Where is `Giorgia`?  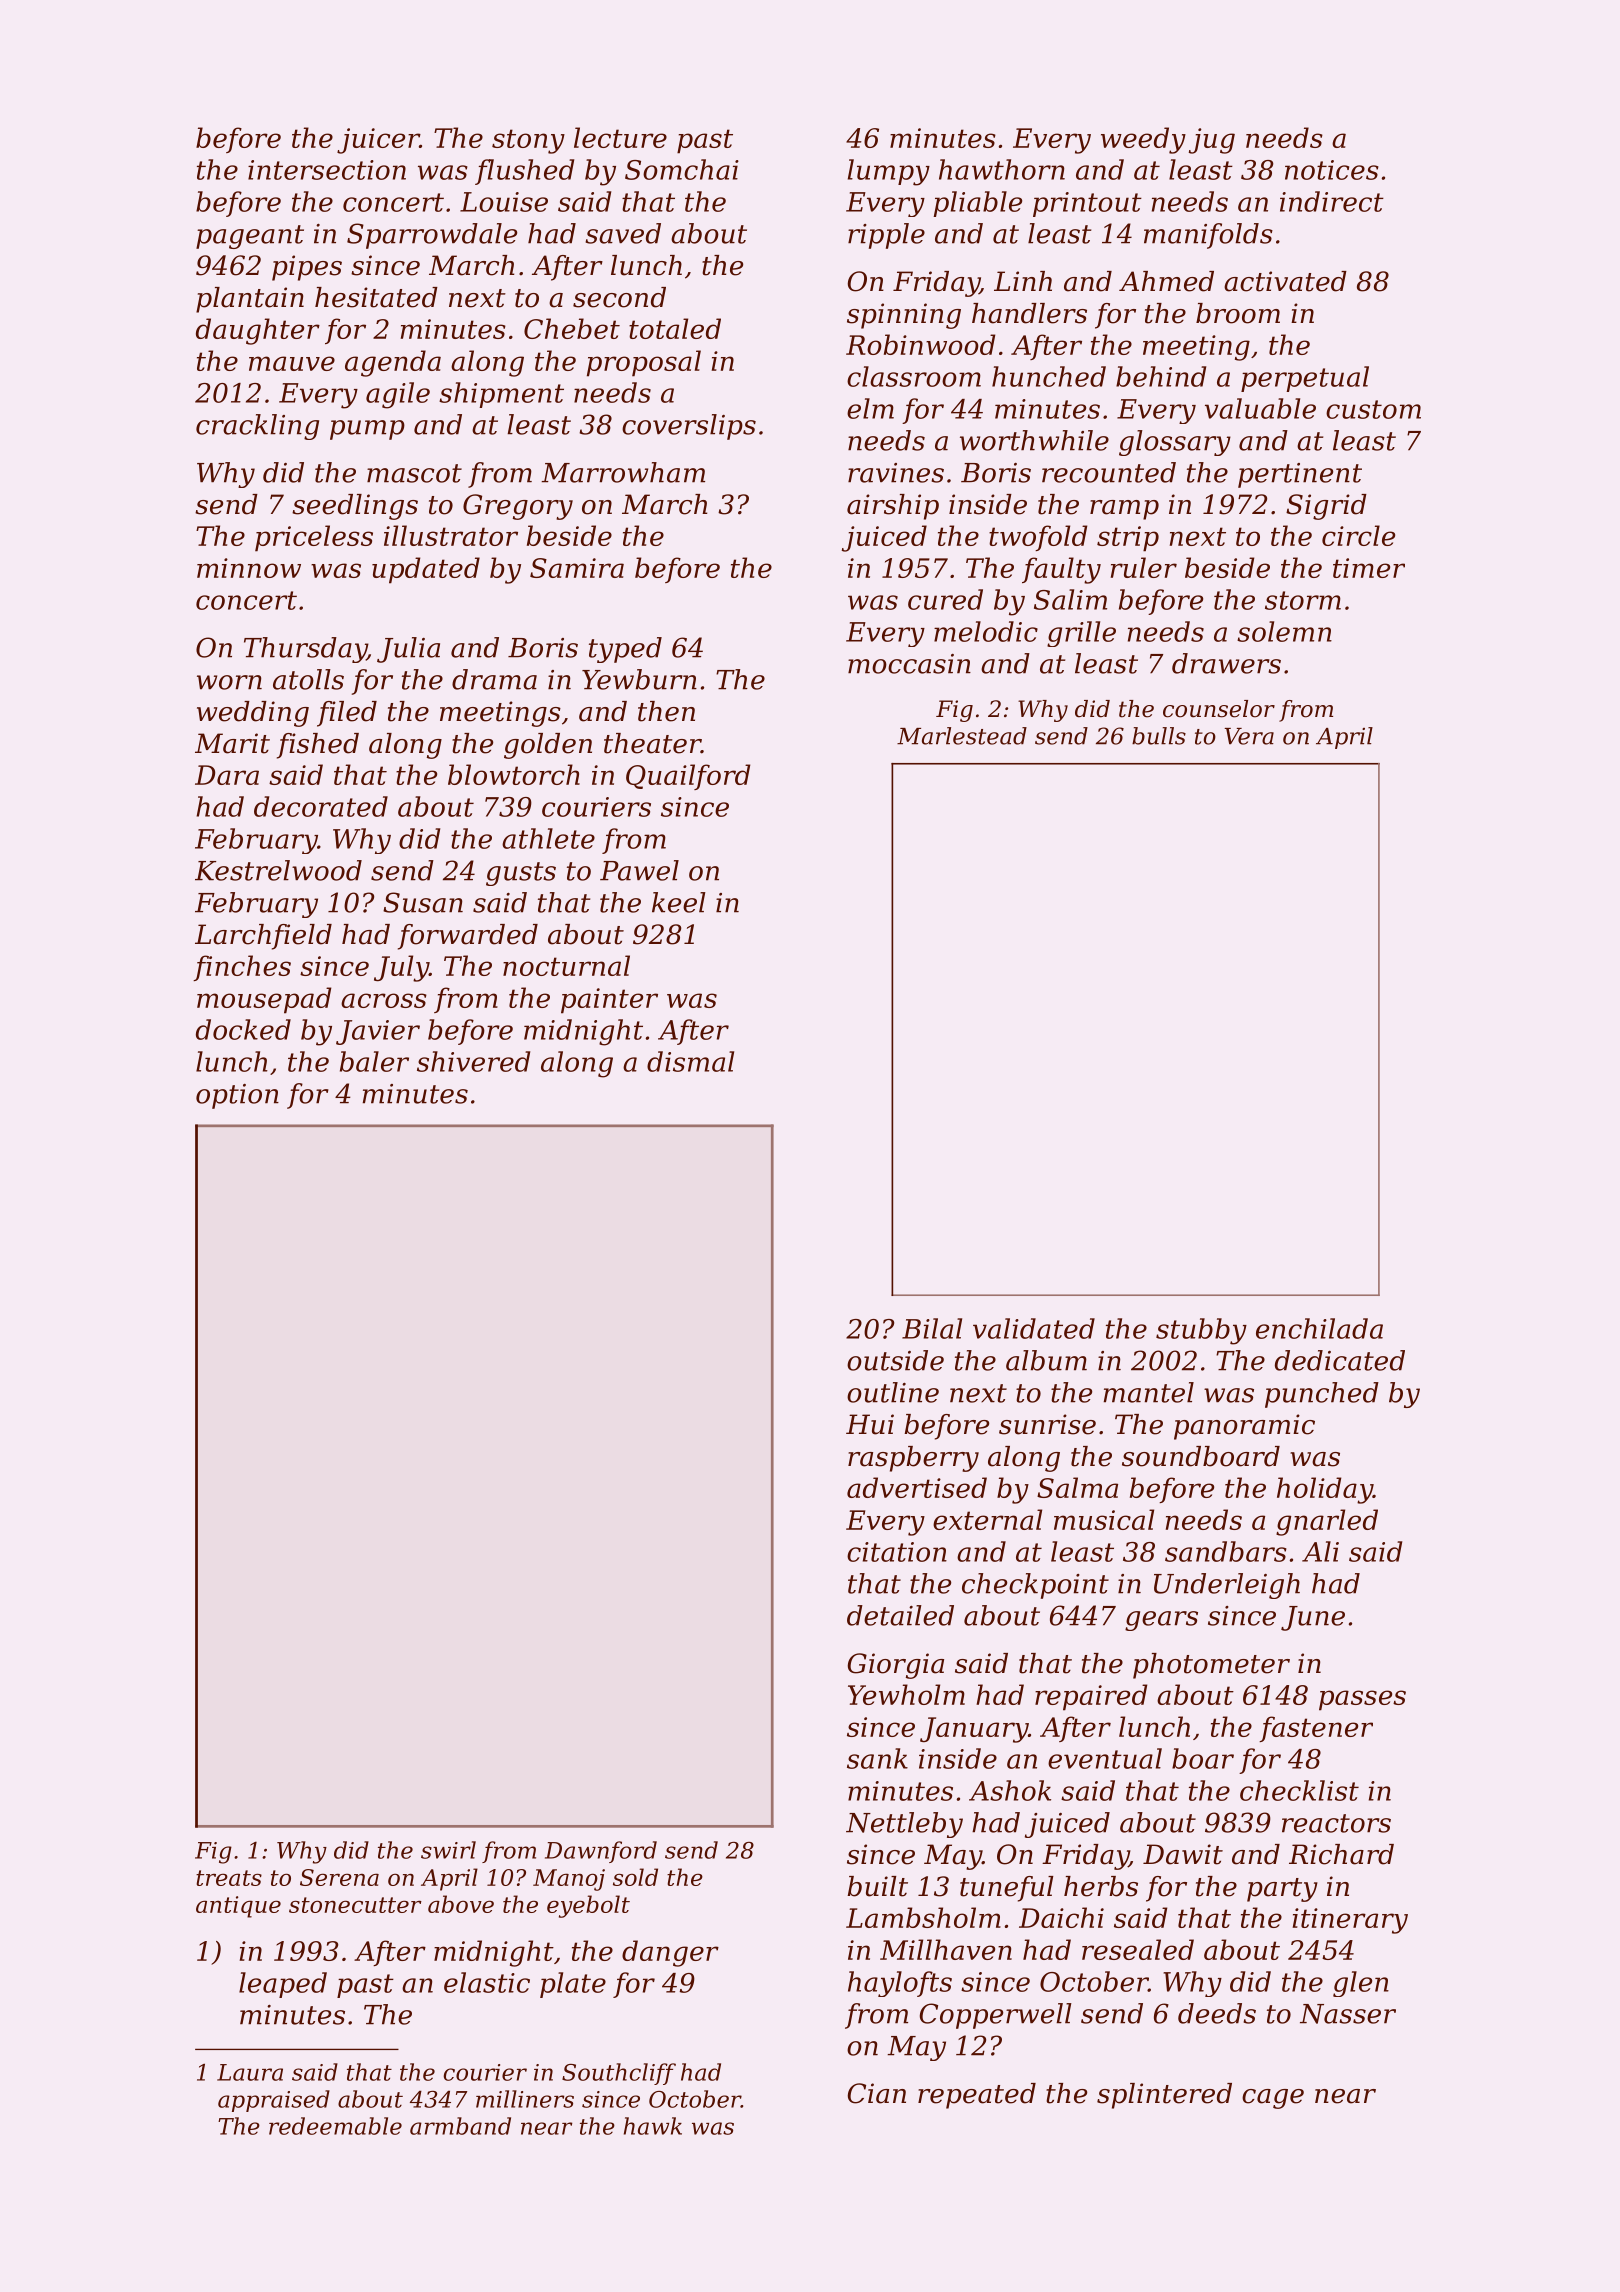
Giorgia is located at coordinates (896, 1666).
